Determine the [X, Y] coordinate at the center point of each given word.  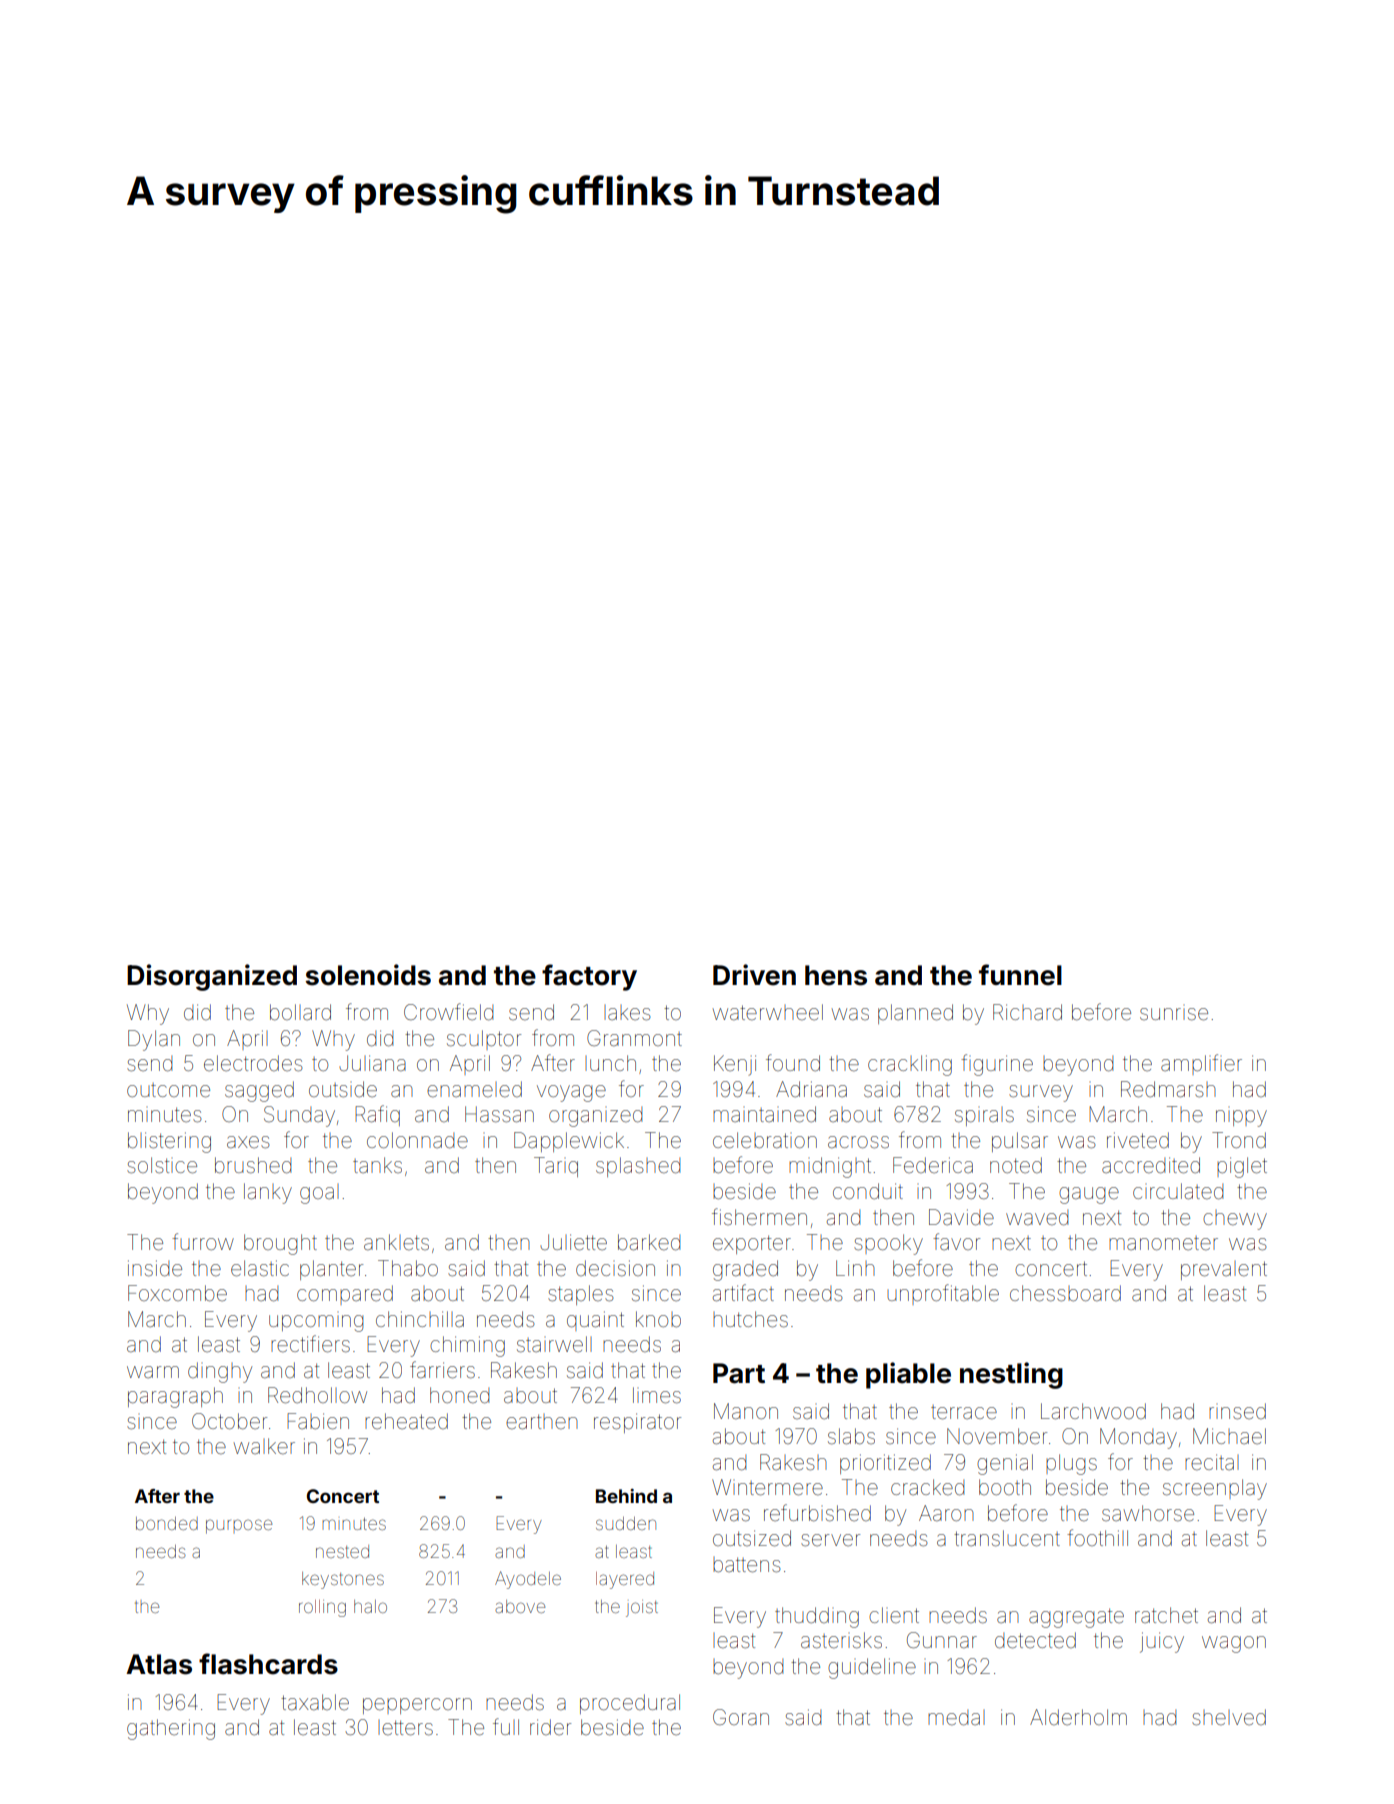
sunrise [1174, 1014]
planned [915, 1014]
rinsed [1237, 1411]
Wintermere [767, 1487]
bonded [167, 1523]
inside [155, 1268]
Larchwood [1093, 1411]
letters [405, 1728]
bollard [300, 1012]
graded [745, 1270]
